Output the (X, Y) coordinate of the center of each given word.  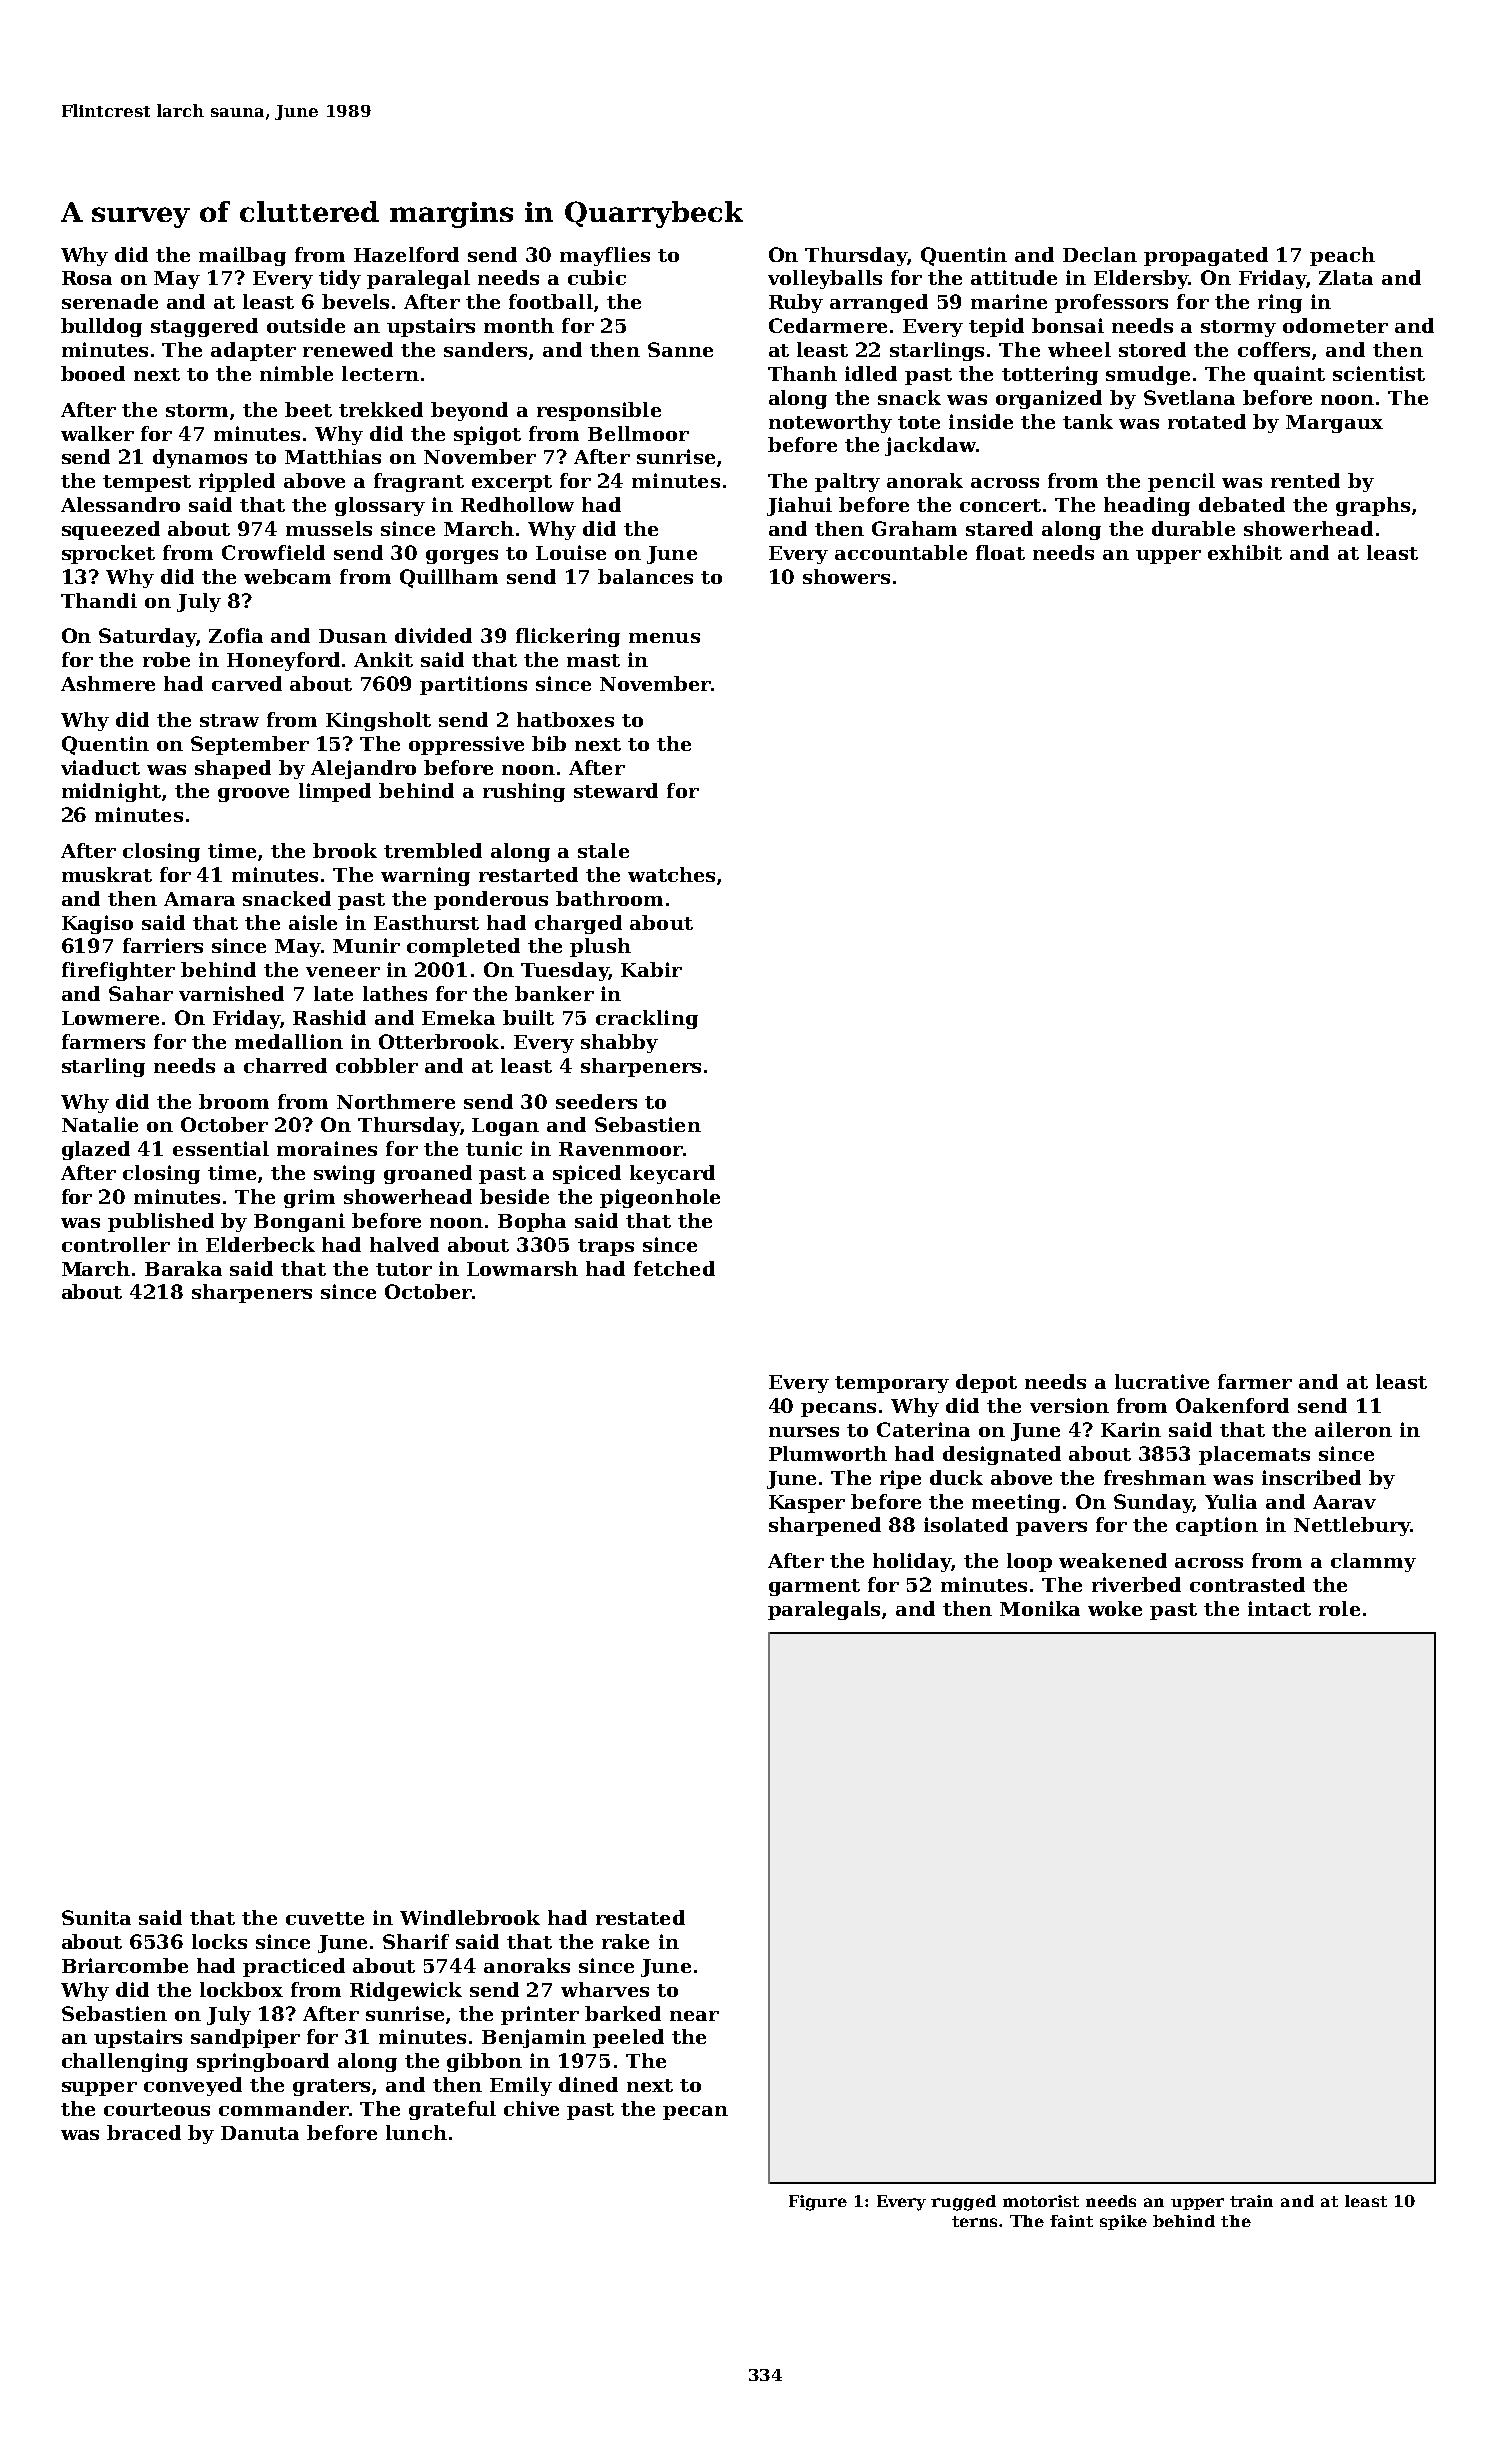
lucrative (1162, 1381)
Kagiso (97, 924)
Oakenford (1232, 1405)
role (1339, 1608)
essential (221, 1148)
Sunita (96, 1917)
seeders (596, 1101)
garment (814, 1587)
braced (144, 2132)
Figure (818, 2203)
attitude (1014, 277)
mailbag (242, 256)
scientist (1379, 373)
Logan (505, 1127)
